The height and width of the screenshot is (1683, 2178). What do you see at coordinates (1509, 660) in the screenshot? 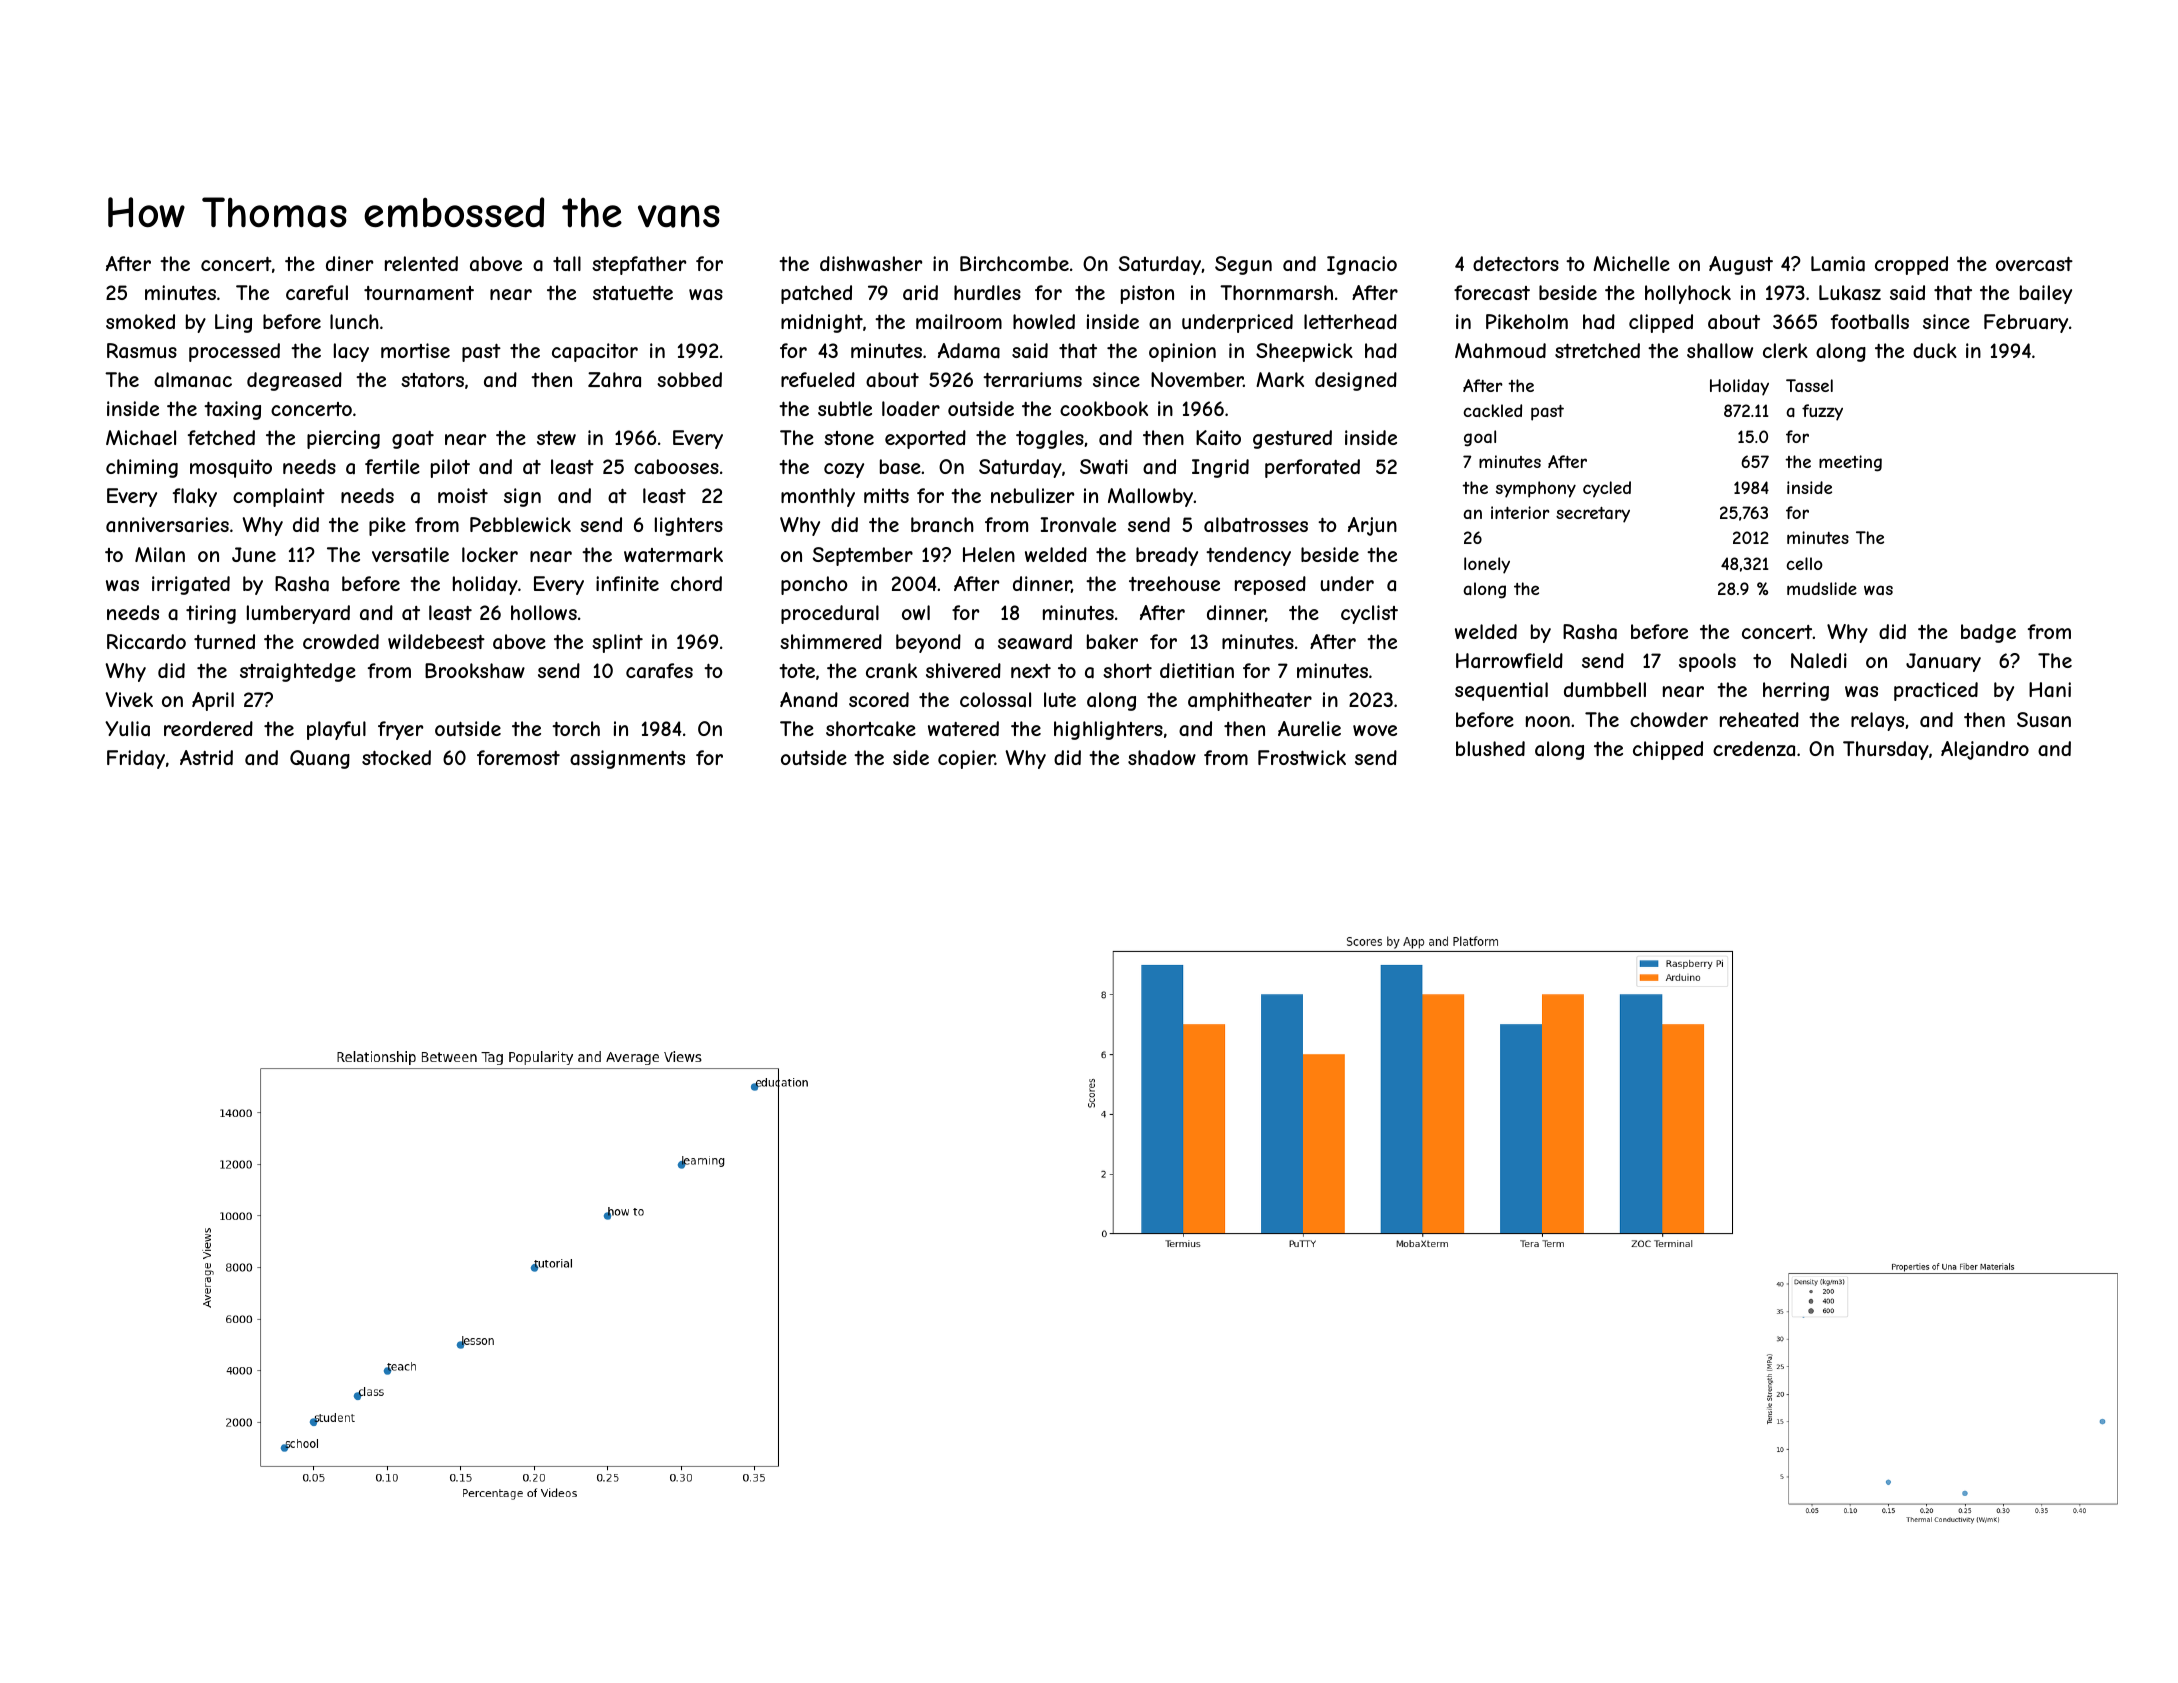
I see `Harrowfield` at bounding box center [1509, 660].
